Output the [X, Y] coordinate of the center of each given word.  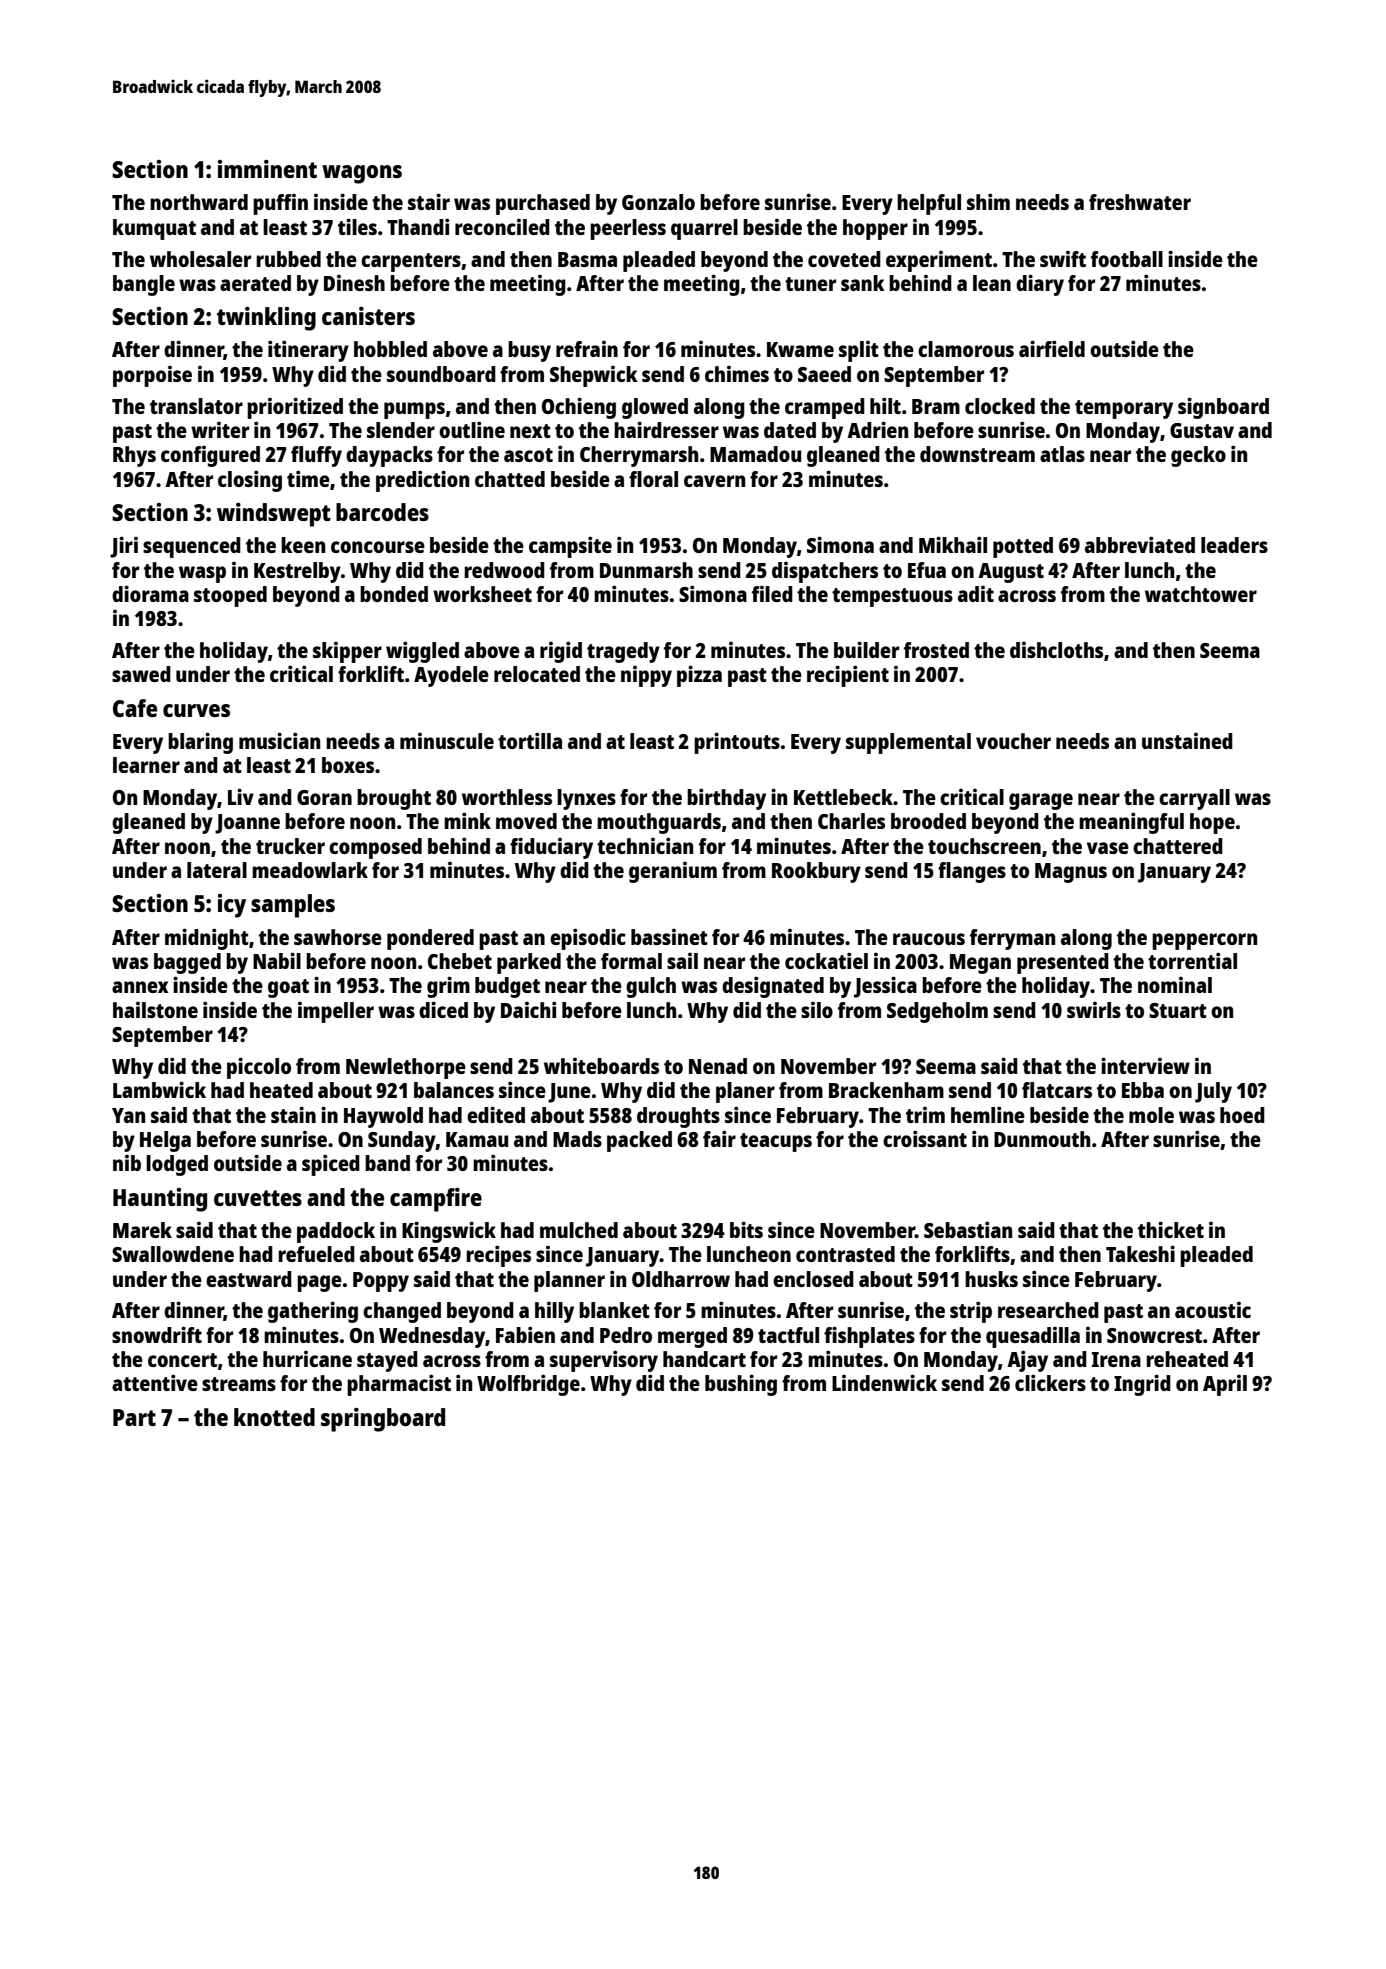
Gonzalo [658, 202]
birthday [726, 799]
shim [988, 201]
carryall [1194, 799]
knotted [274, 1417]
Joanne [247, 824]
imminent [267, 169]
